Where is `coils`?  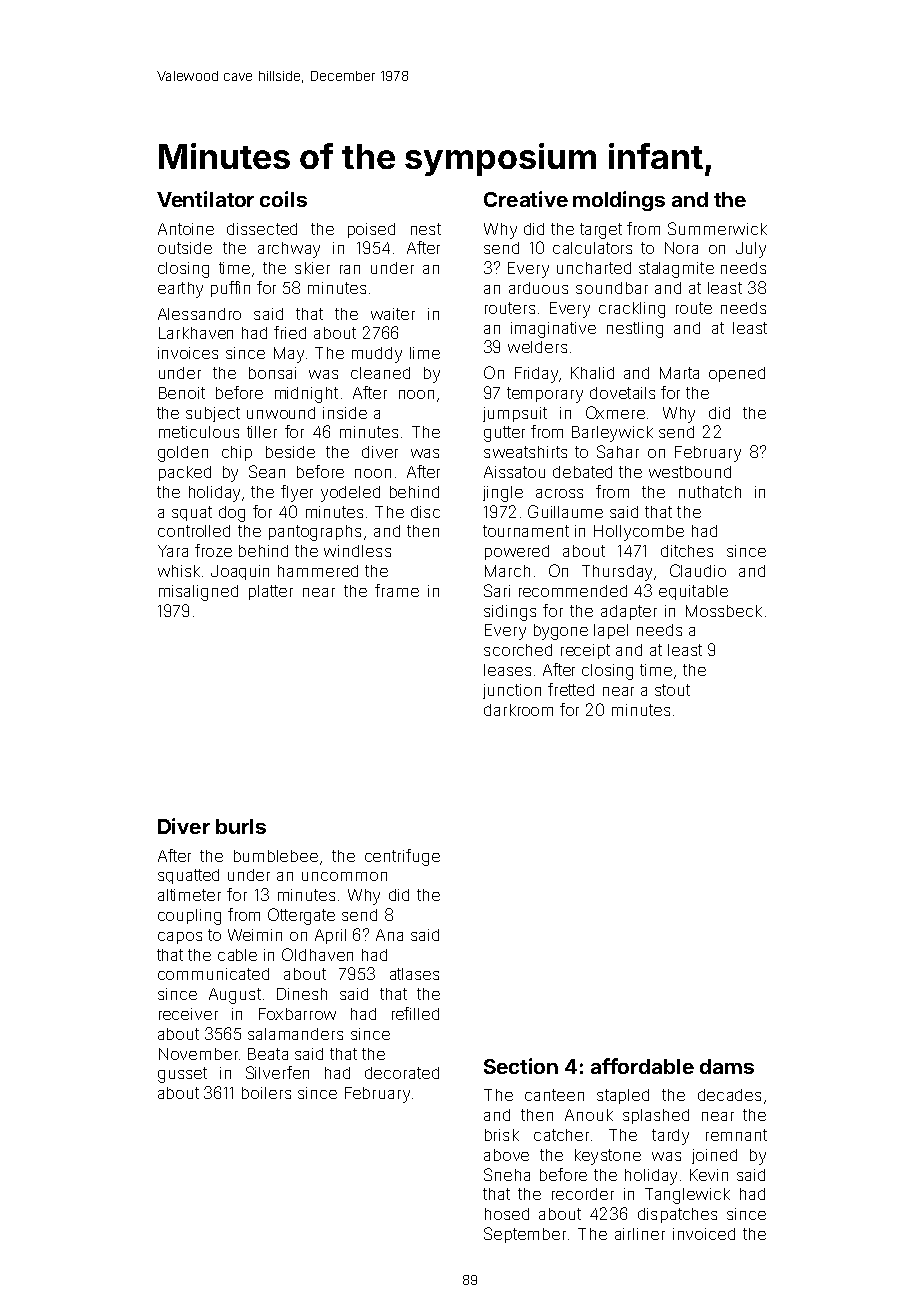
coils is located at coordinates (283, 199).
